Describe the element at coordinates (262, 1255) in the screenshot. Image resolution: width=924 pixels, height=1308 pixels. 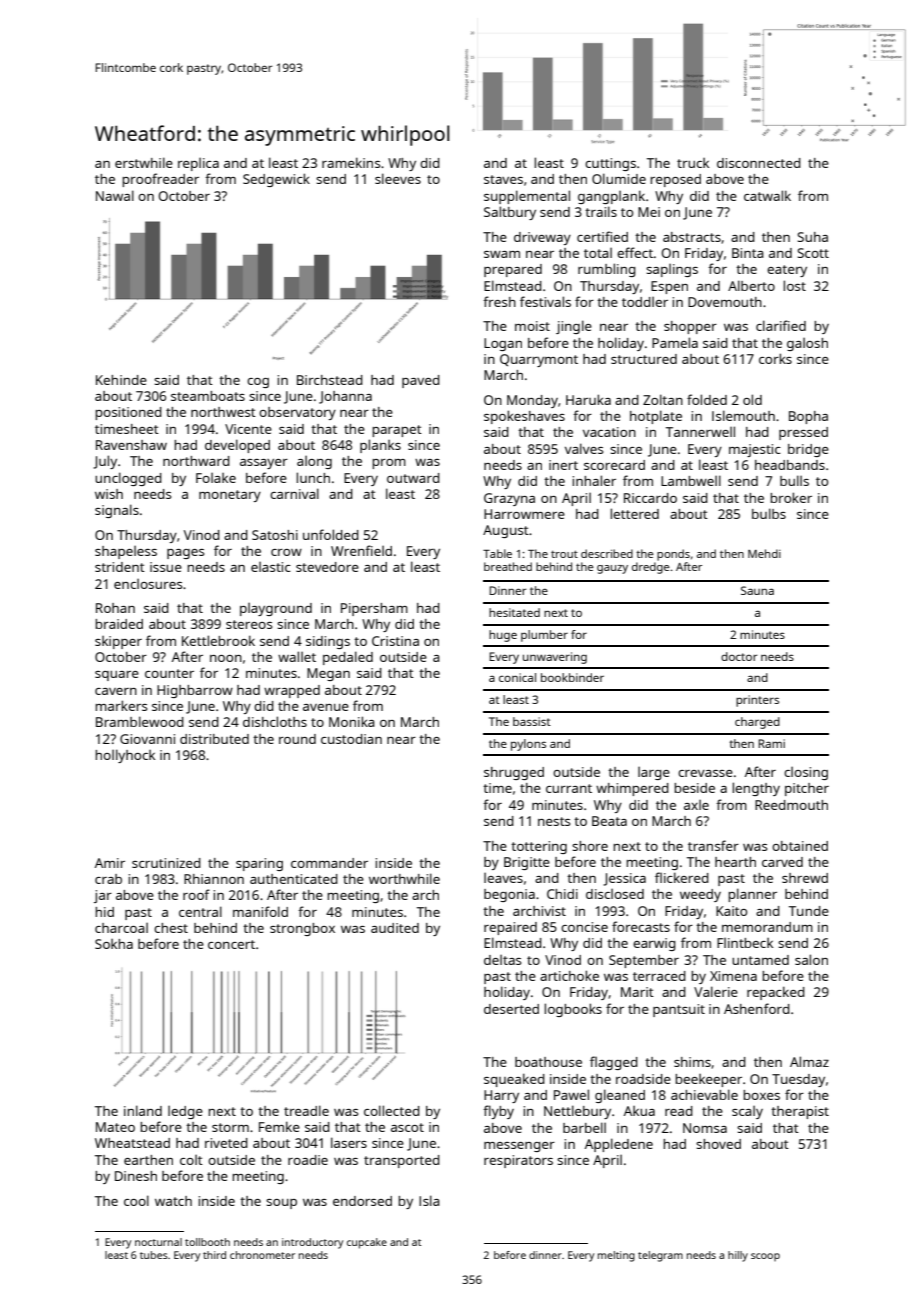
I see `chronometer` at that location.
